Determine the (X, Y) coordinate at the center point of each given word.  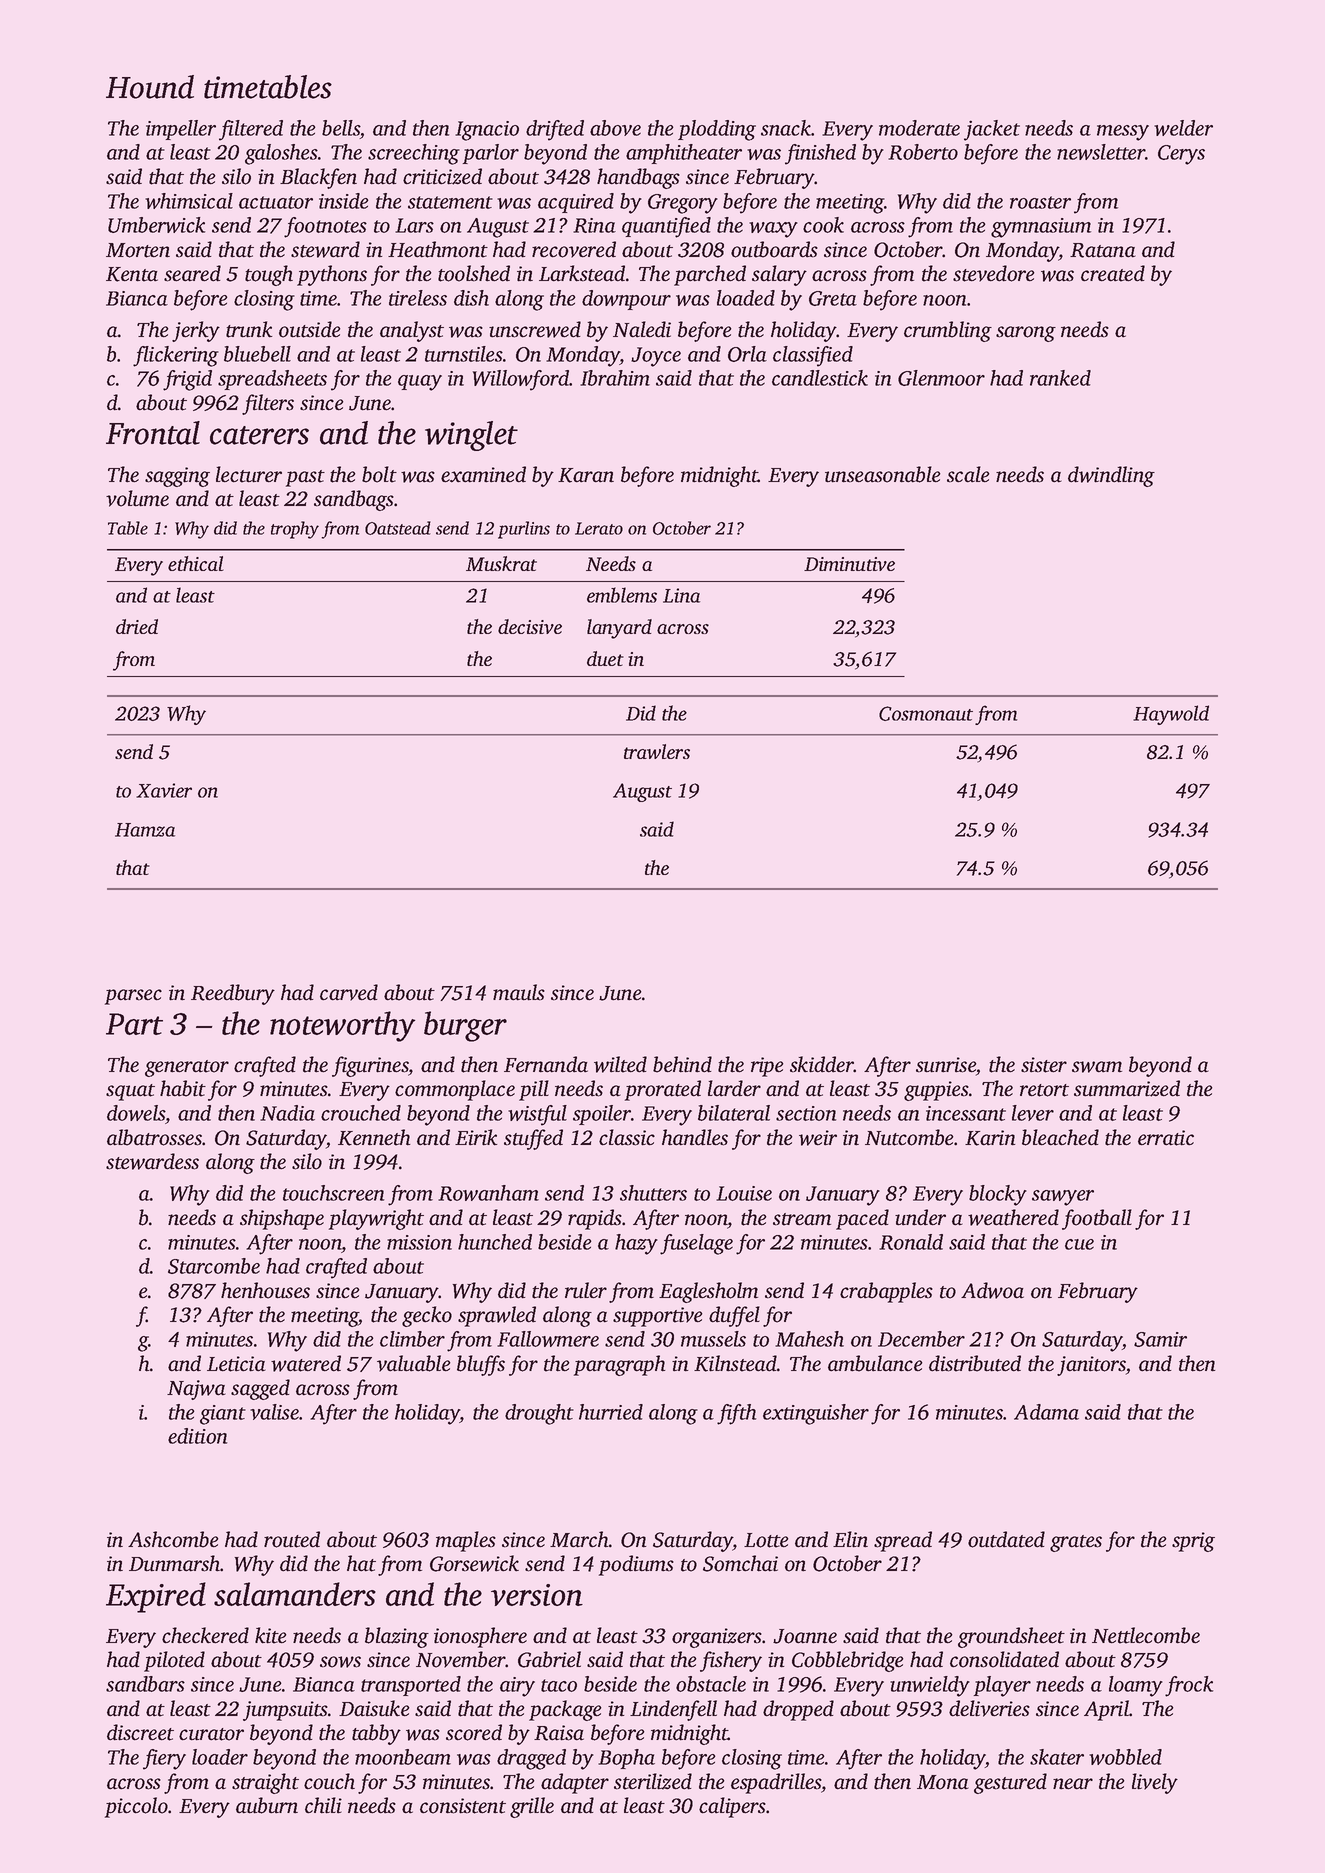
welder (1183, 128)
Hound (150, 87)
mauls (519, 992)
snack (786, 128)
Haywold (1171, 715)
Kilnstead (735, 1363)
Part (134, 1024)
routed (292, 1539)
